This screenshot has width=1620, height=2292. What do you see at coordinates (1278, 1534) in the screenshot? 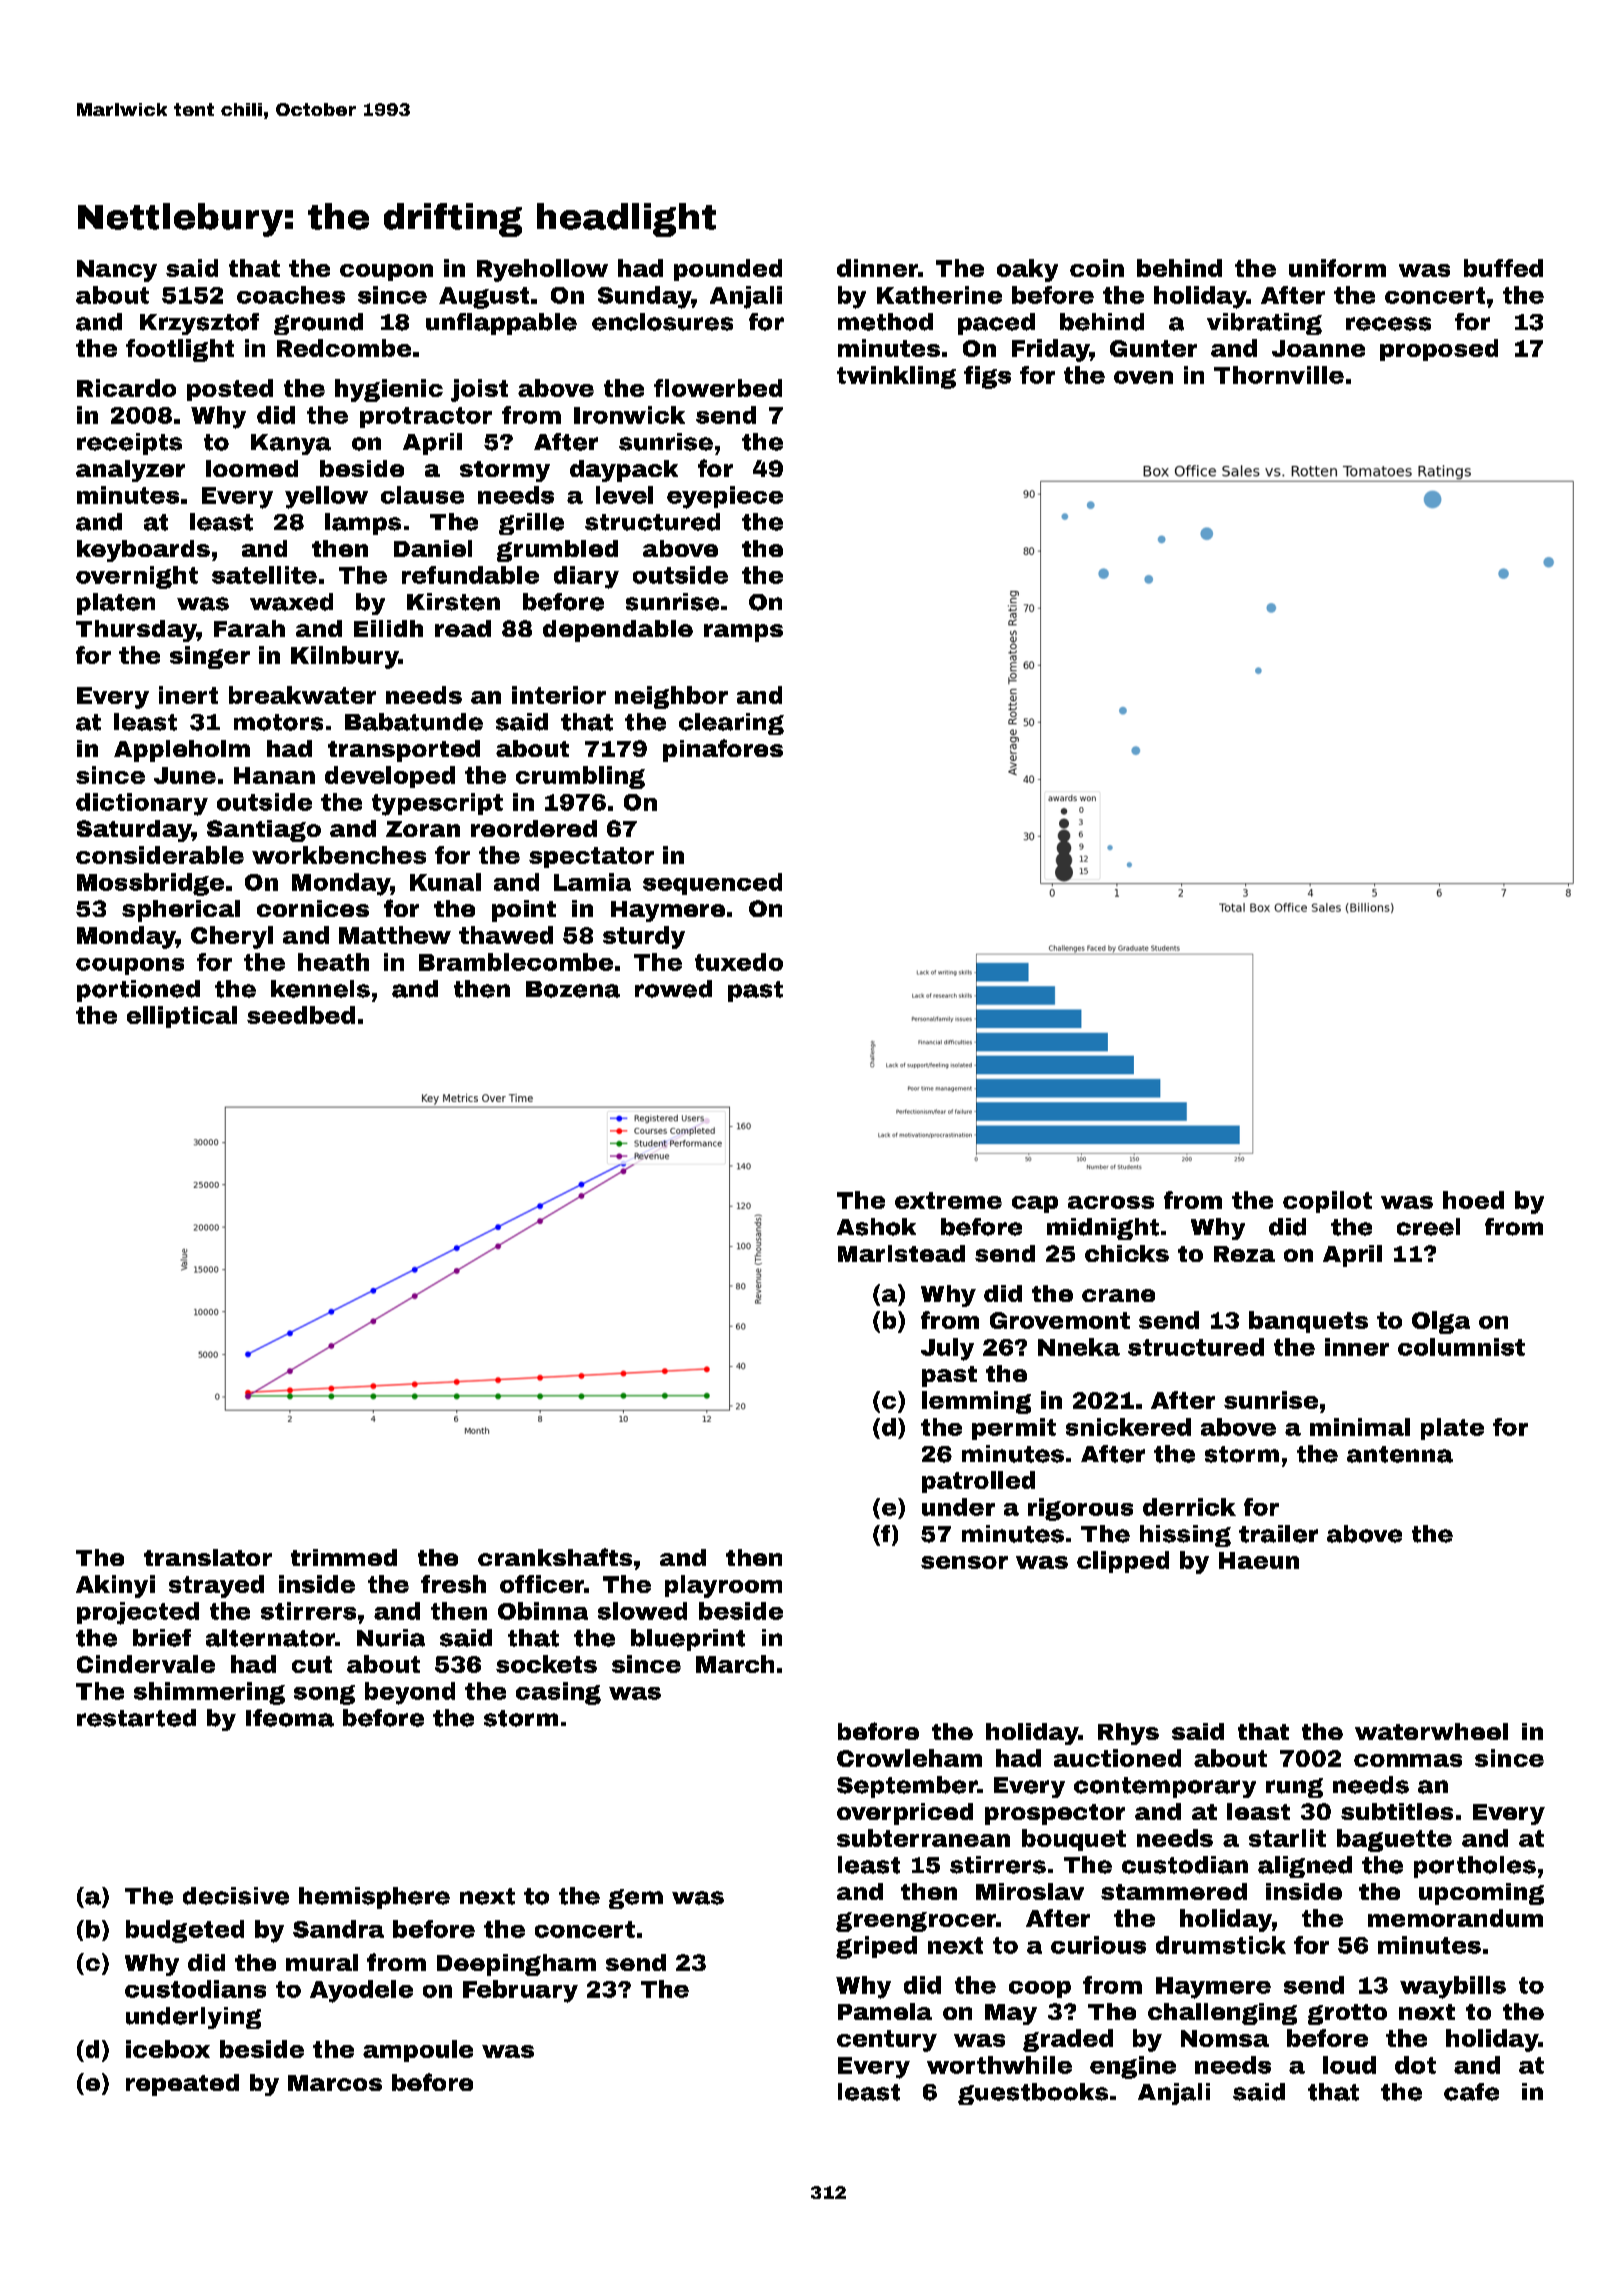
I see `trailer` at bounding box center [1278, 1534].
